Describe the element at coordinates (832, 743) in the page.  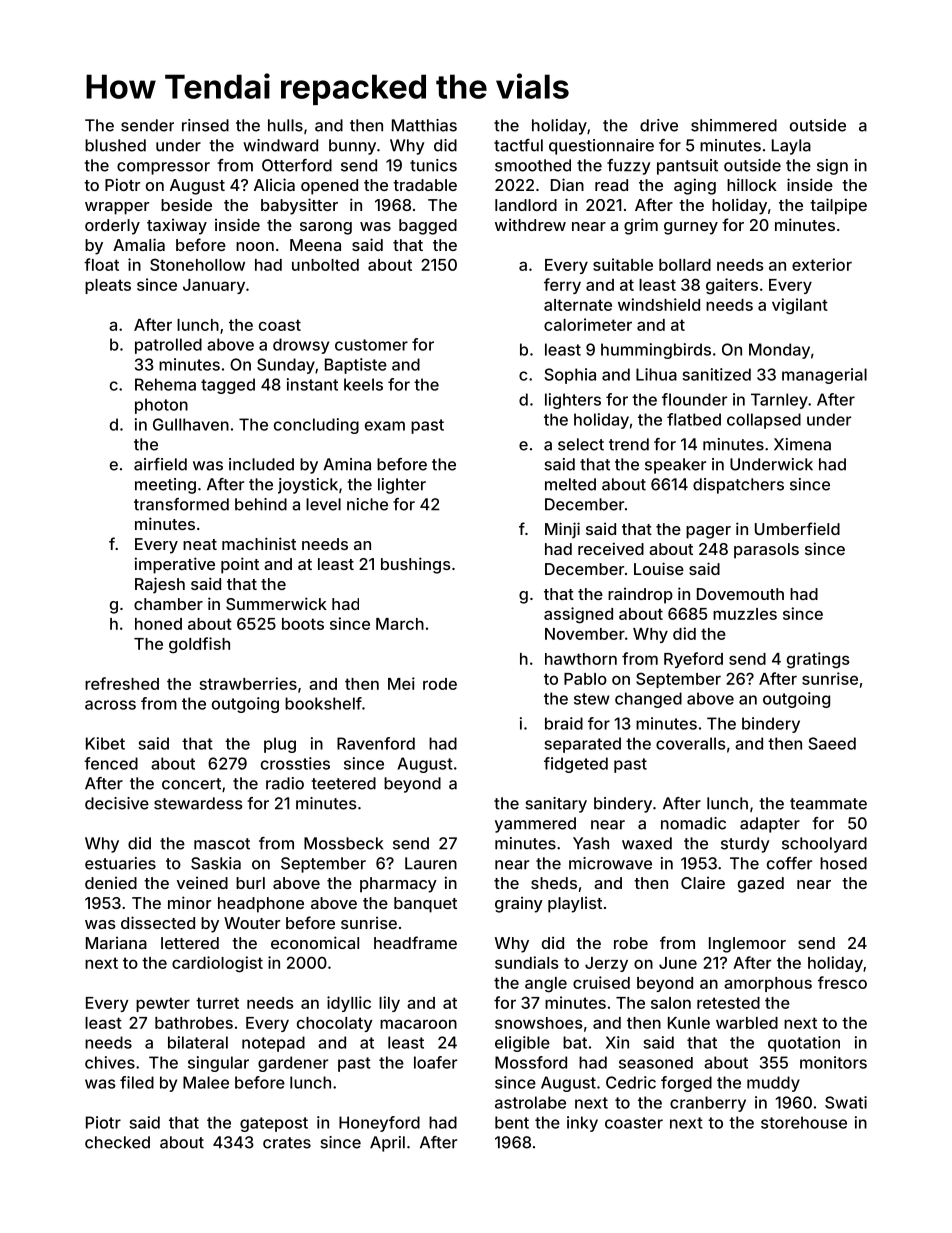
I see `Saeed` at that location.
